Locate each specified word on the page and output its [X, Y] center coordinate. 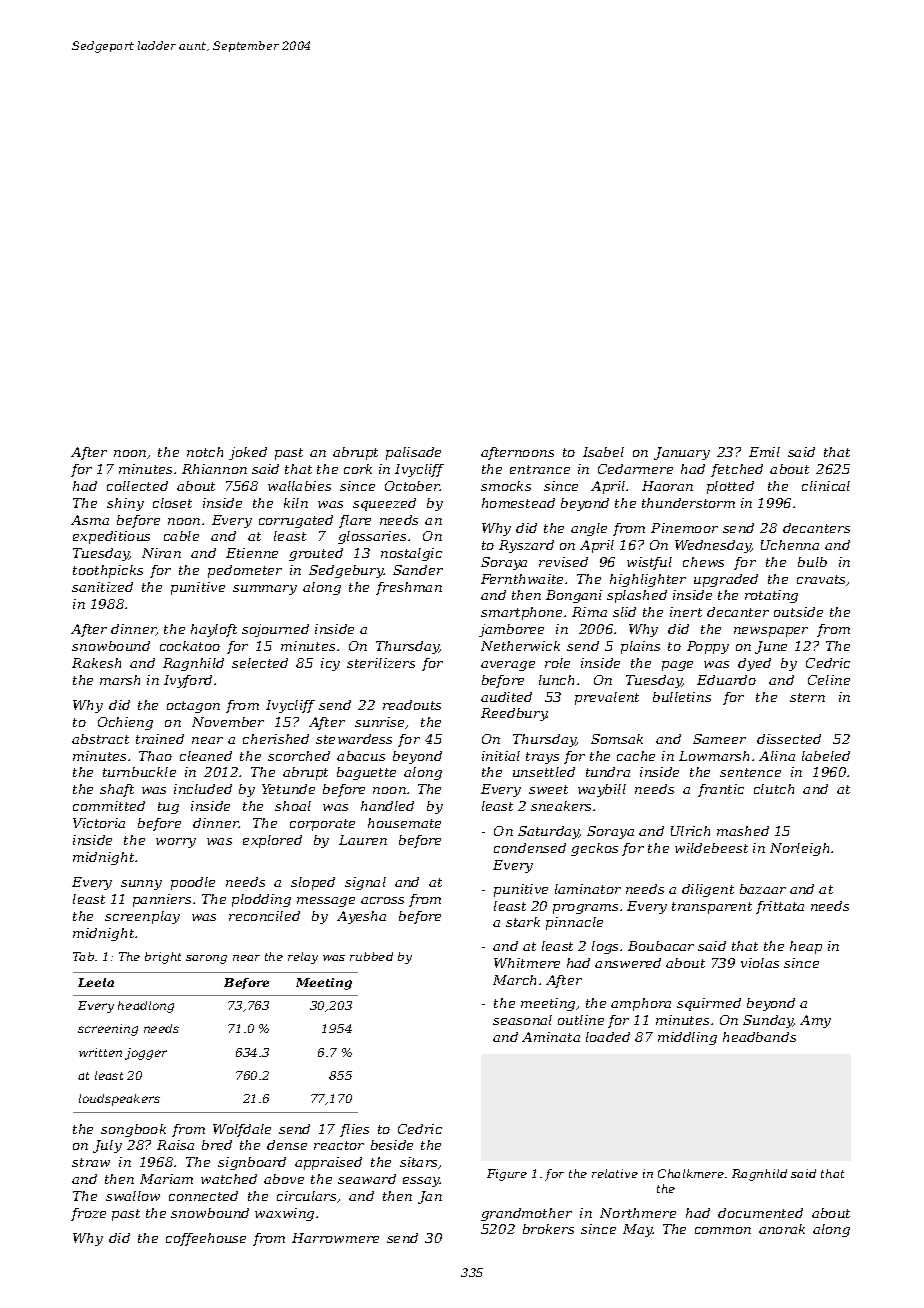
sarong [206, 959]
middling [687, 1038]
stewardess [354, 739]
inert [686, 612]
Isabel [603, 452]
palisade [413, 453]
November [228, 722]
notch [205, 452]
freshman [409, 588]
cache [636, 756]
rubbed [371, 956]
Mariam [166, 1179]
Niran [161, 553]
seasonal [522, 1020]
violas [760, 963]
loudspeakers [119, 1100]
